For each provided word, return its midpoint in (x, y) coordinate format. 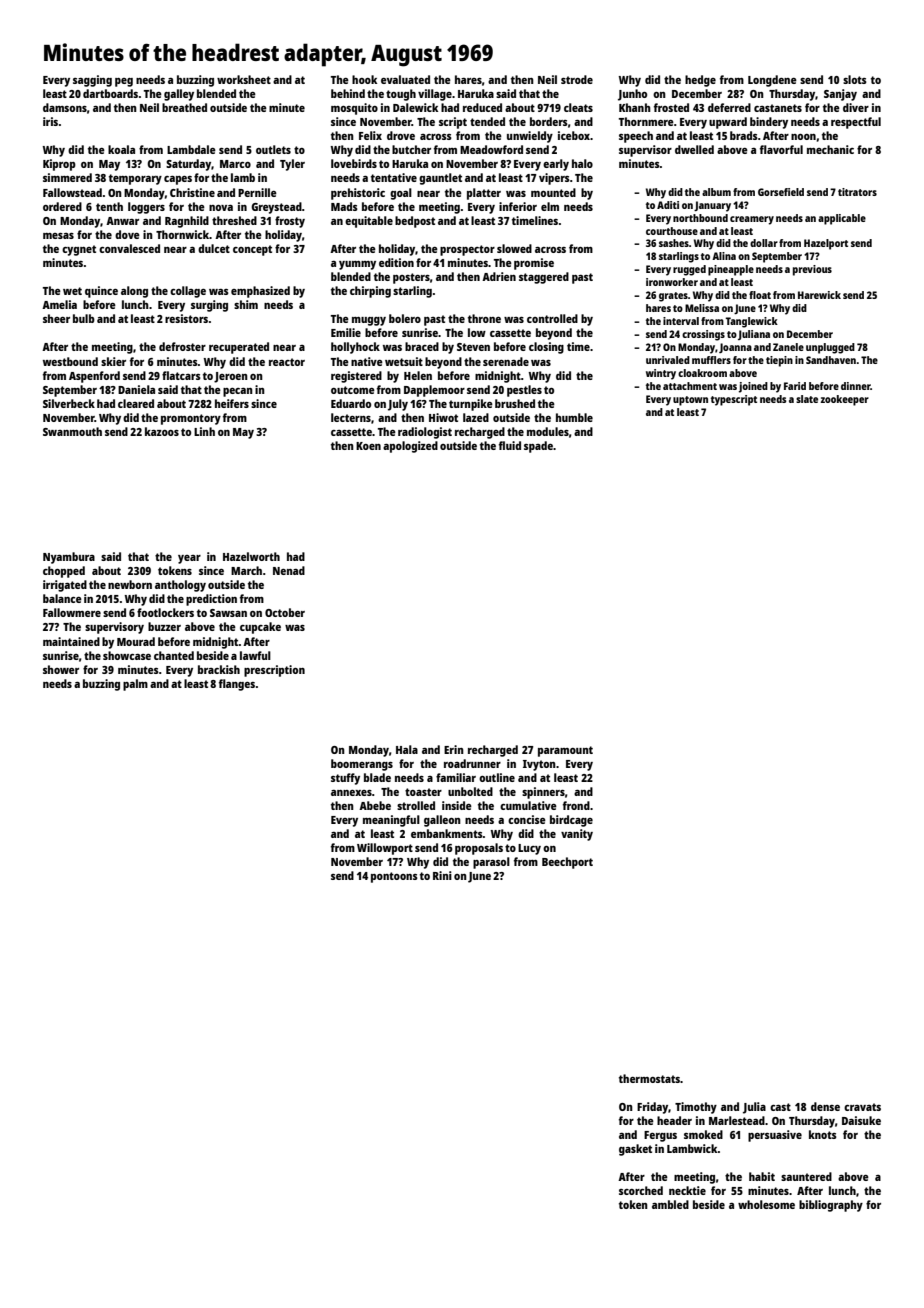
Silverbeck (69, 403)
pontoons (394, 877)
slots (855, 79)
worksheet (244, 79)
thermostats (649, 1078)
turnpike (471, 405)
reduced (482, 107)
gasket (635, 1150)
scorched (641, 1190)
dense (825, 1106)
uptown (690, 401)
